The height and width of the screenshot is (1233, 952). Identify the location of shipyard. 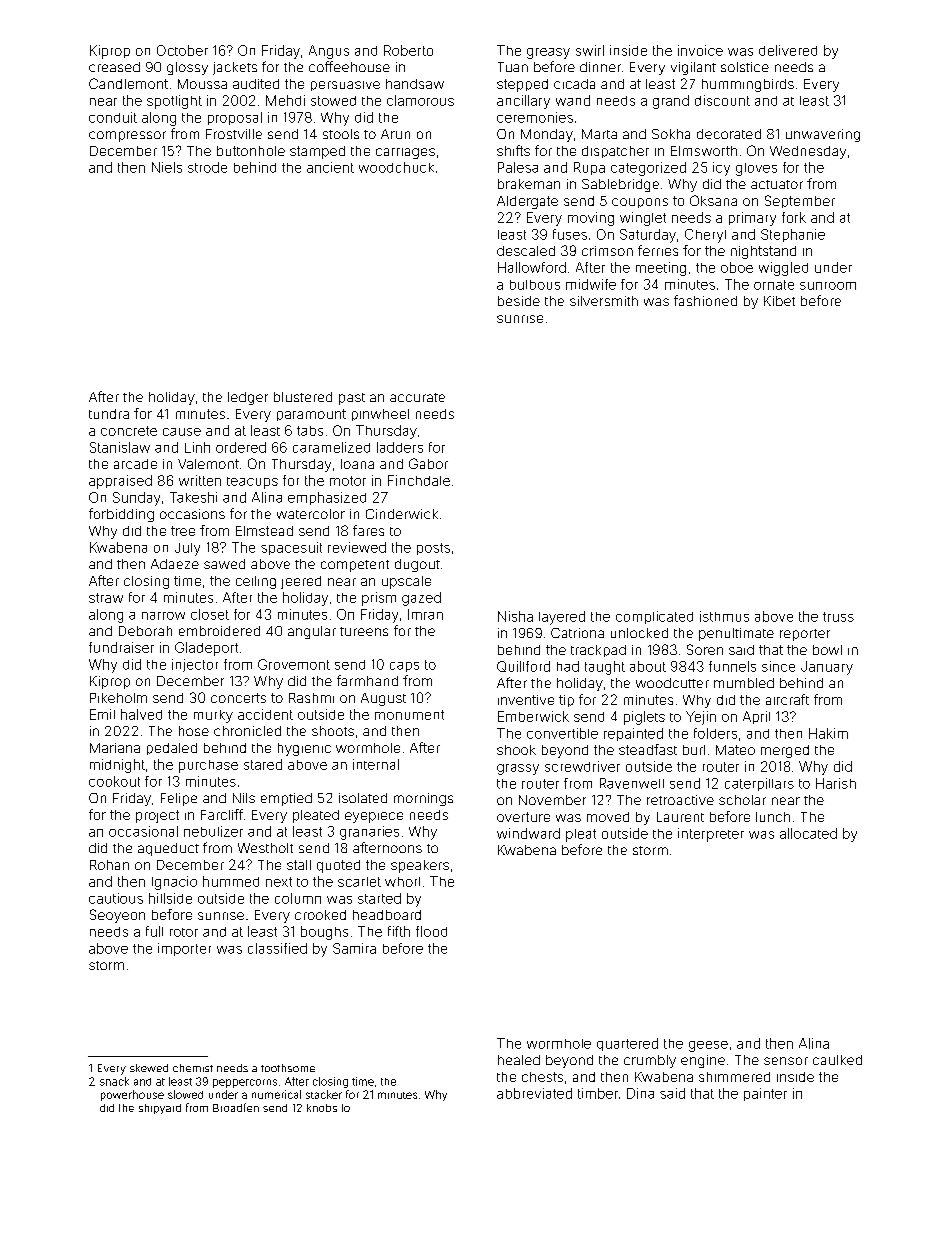
(160, 1109).
